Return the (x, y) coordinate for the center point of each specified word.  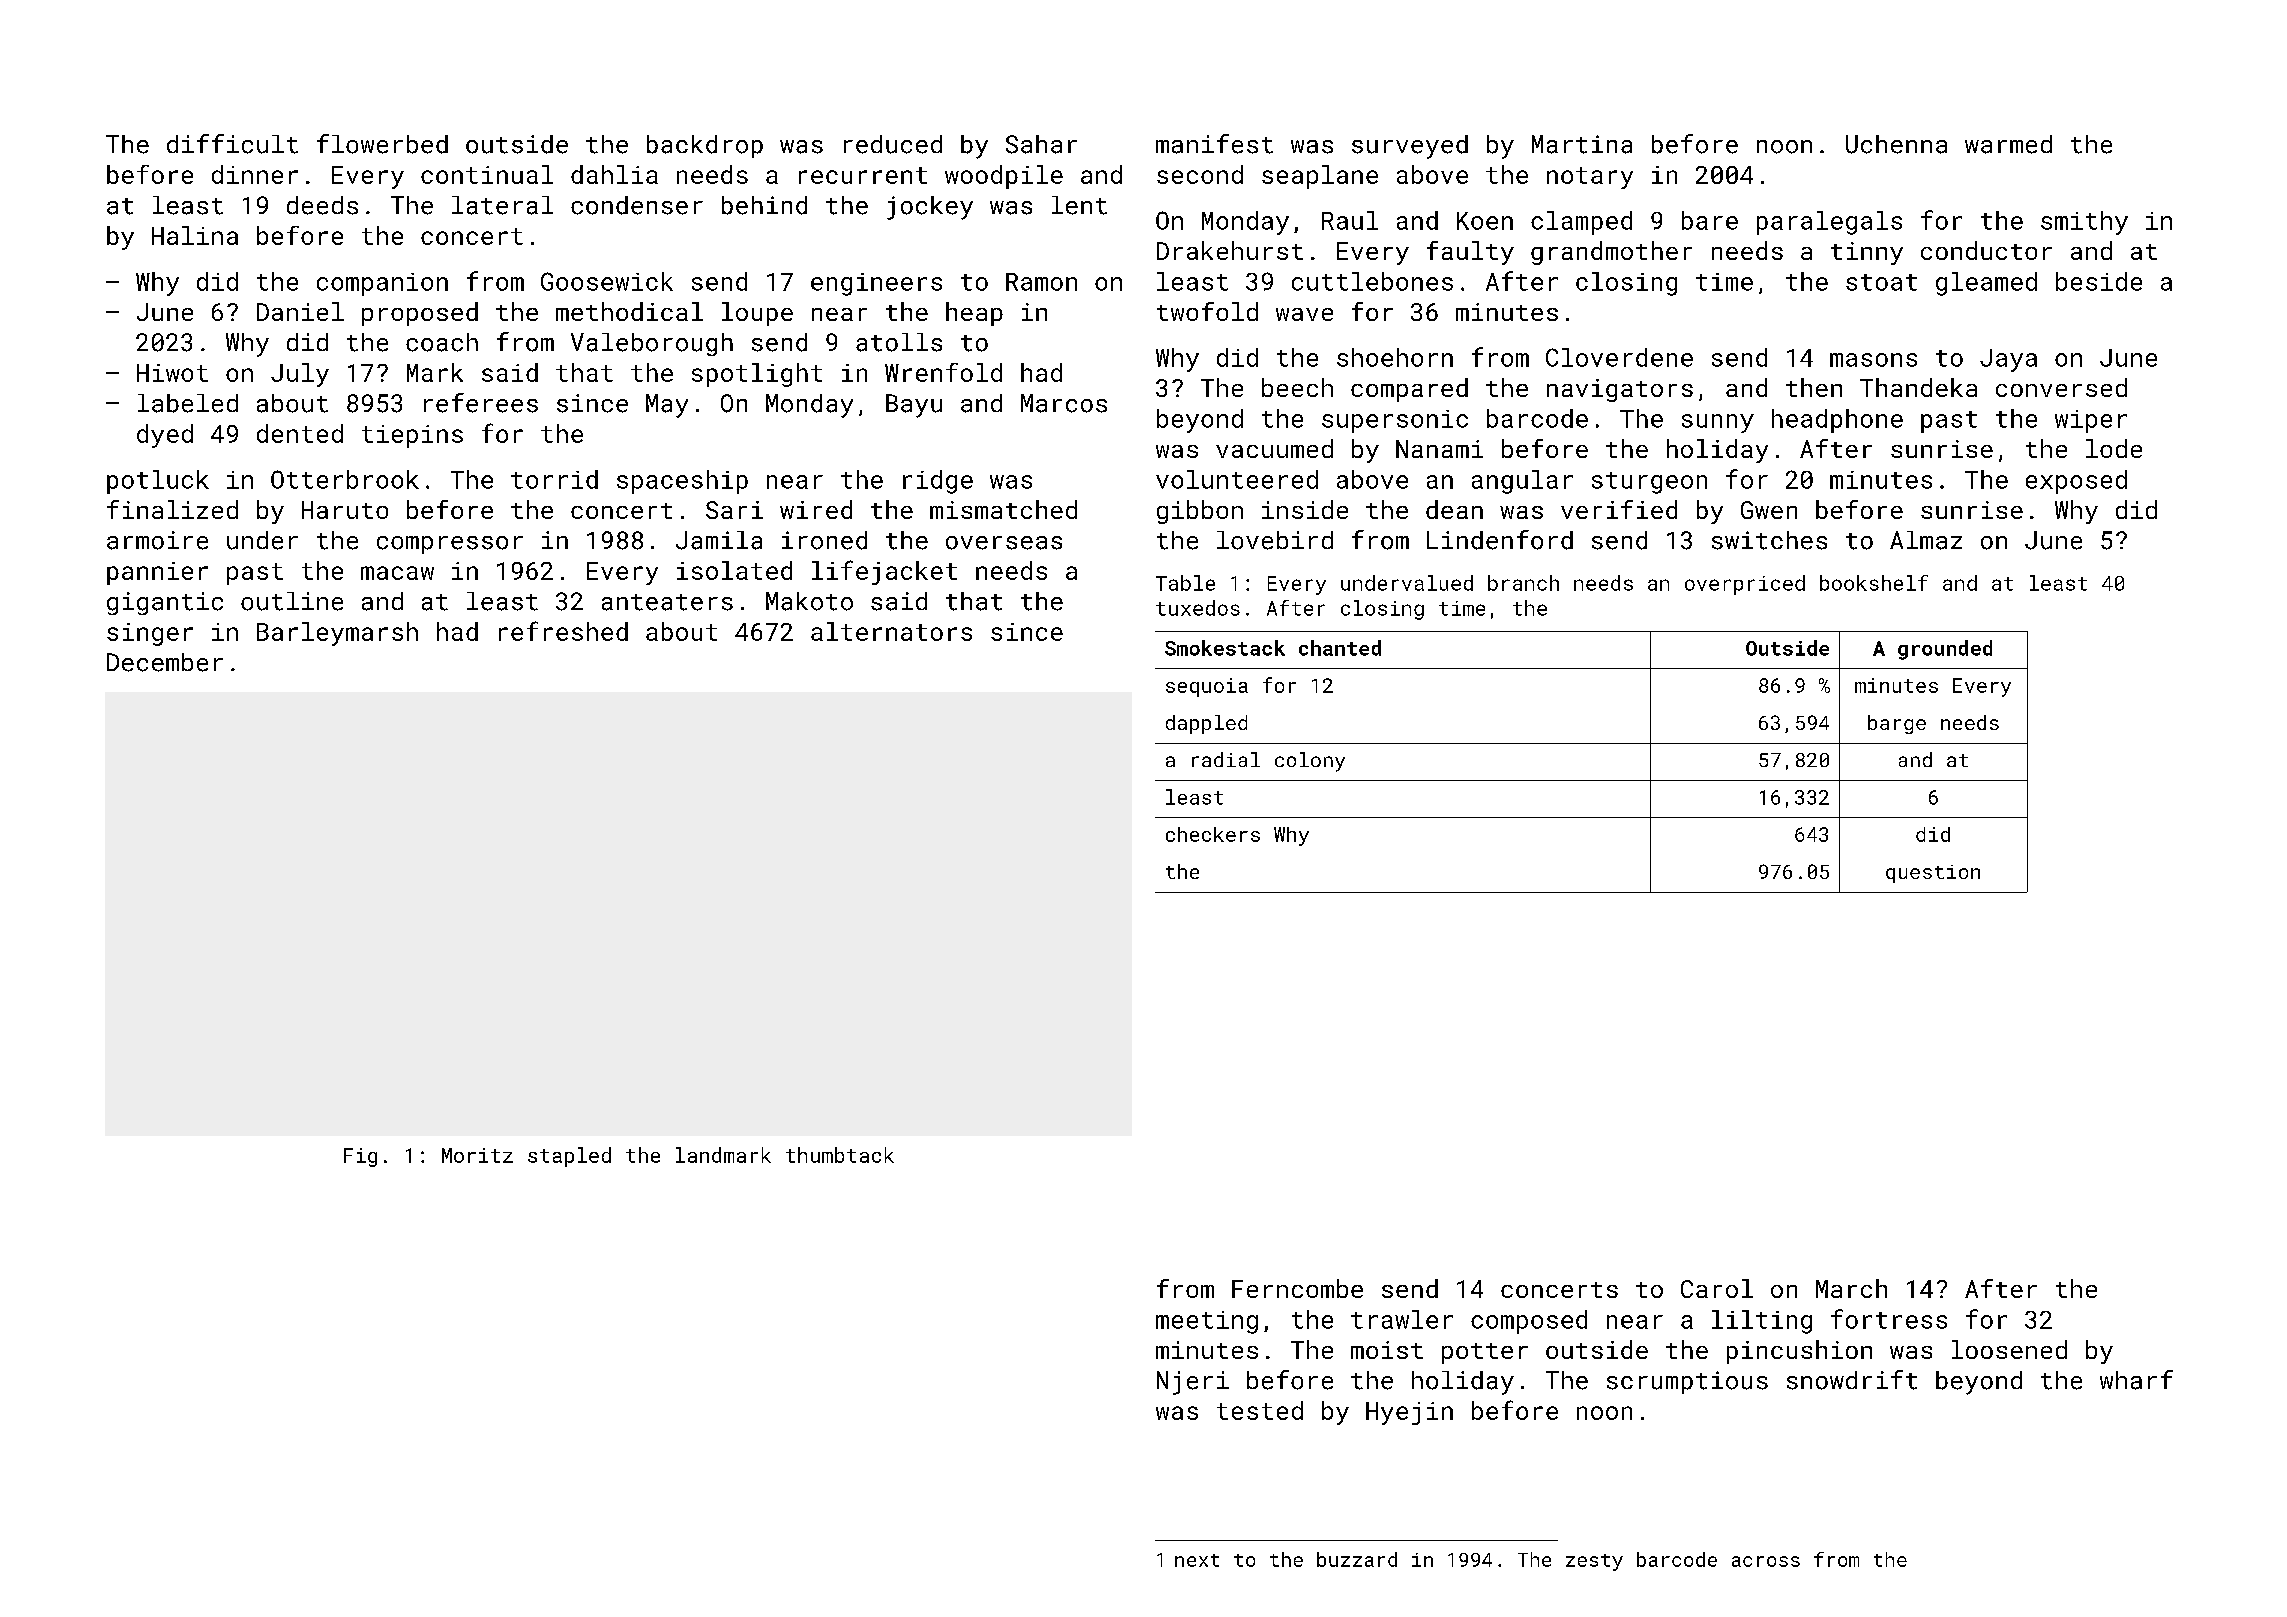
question (1933, 874)
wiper (2091, 421)
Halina (195, 235)
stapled (569, 1157)
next (1197, 1560)
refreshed (563, 631)
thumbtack (840, 1155)
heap (974, 314)
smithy (2084, 223)
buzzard (1357, 1559)
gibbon (1200, 512)
